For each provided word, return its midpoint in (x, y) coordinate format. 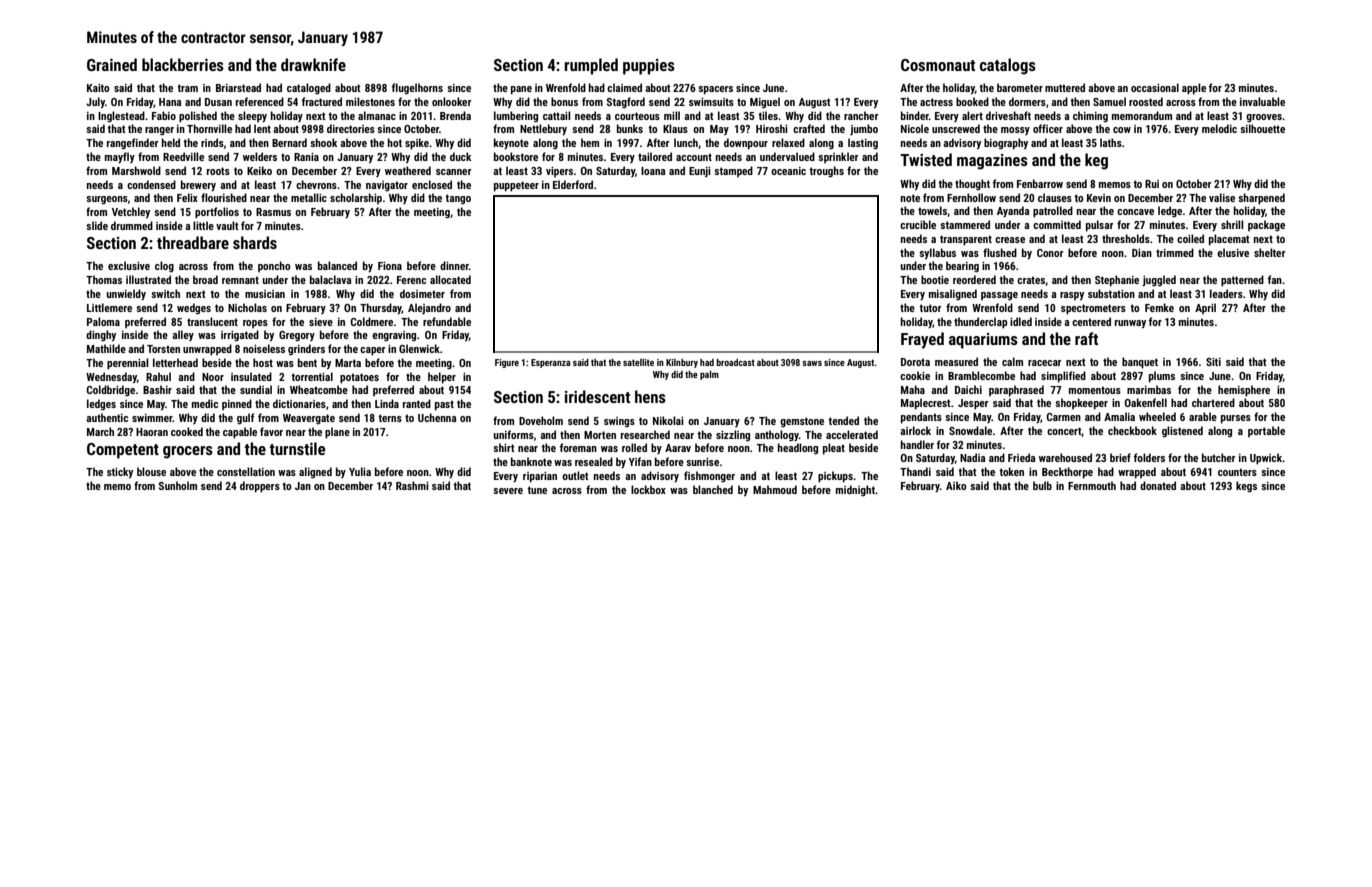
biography (1006, 144)
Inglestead (121, 117)
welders (260, 156)
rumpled (591, 66)
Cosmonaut (938, 65)
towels (932, 210)
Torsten (163, 349)
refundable (447, 321)
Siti (1213, 362)
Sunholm (178, 485)
